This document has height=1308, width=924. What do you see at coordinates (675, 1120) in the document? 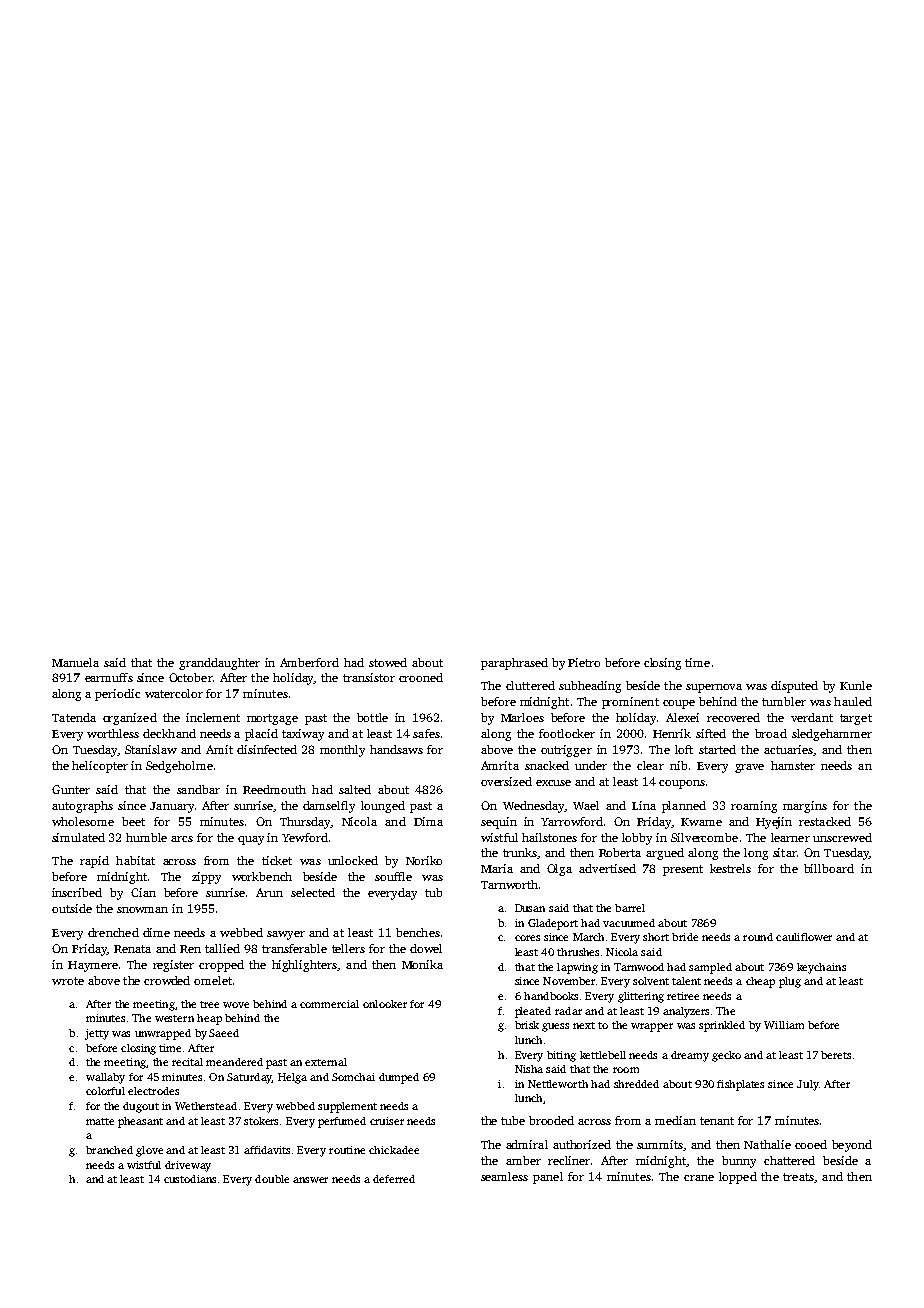
I see `median` at bounding box center [675, 1120].
